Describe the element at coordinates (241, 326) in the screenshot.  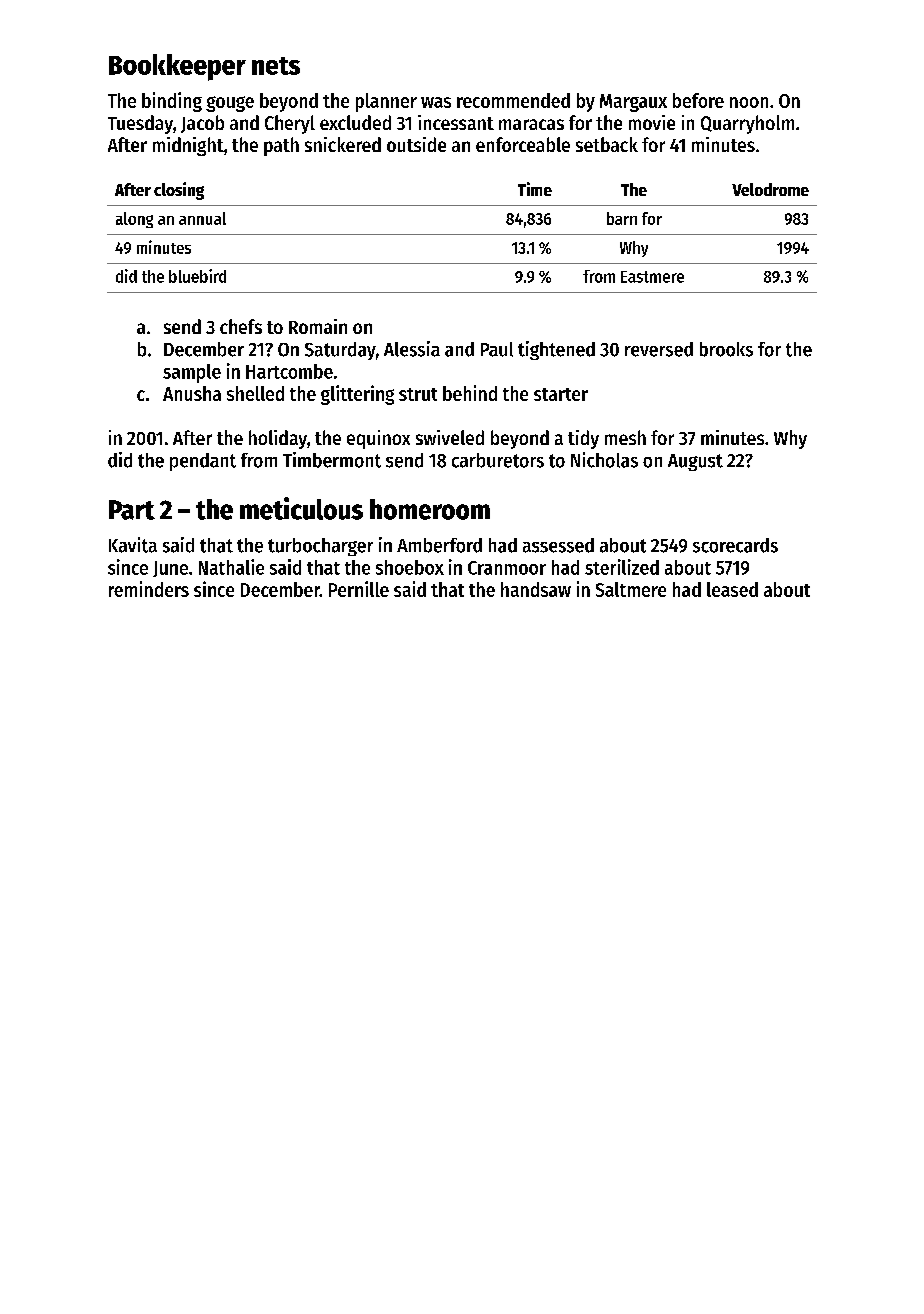
I see `chefs` at that location.
